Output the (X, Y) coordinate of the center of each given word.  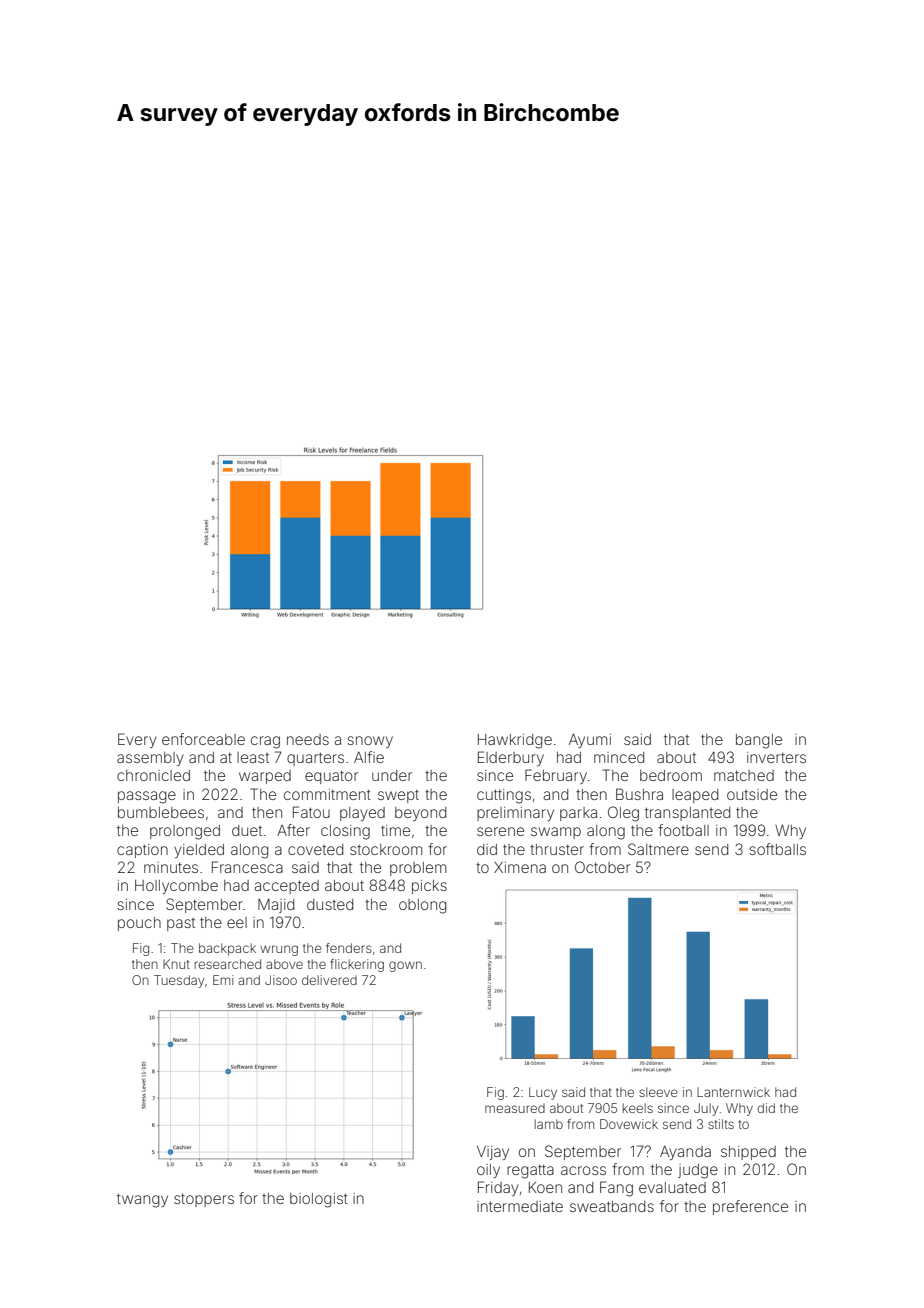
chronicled (153, 775)
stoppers (204, 1200)
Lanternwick (733, 1092)
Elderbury (511, 758)
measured (515, 1108)
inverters (776, 757)
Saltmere (658, 849)
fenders (349, 948)
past (181, 924)
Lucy (543, 1093)
